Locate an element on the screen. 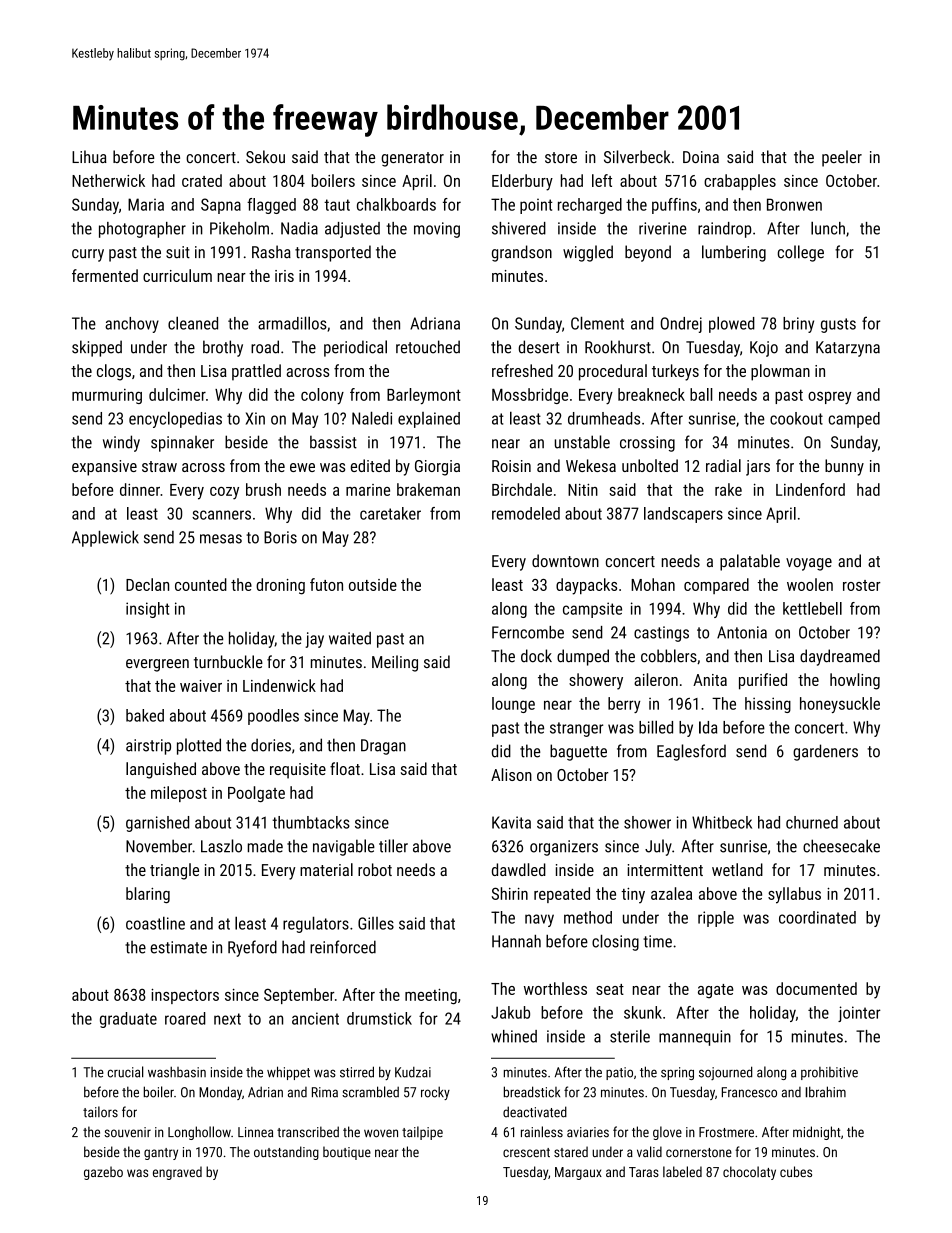 The image size is (952, 1233). Dragan is located at coordinates (383, 747).
